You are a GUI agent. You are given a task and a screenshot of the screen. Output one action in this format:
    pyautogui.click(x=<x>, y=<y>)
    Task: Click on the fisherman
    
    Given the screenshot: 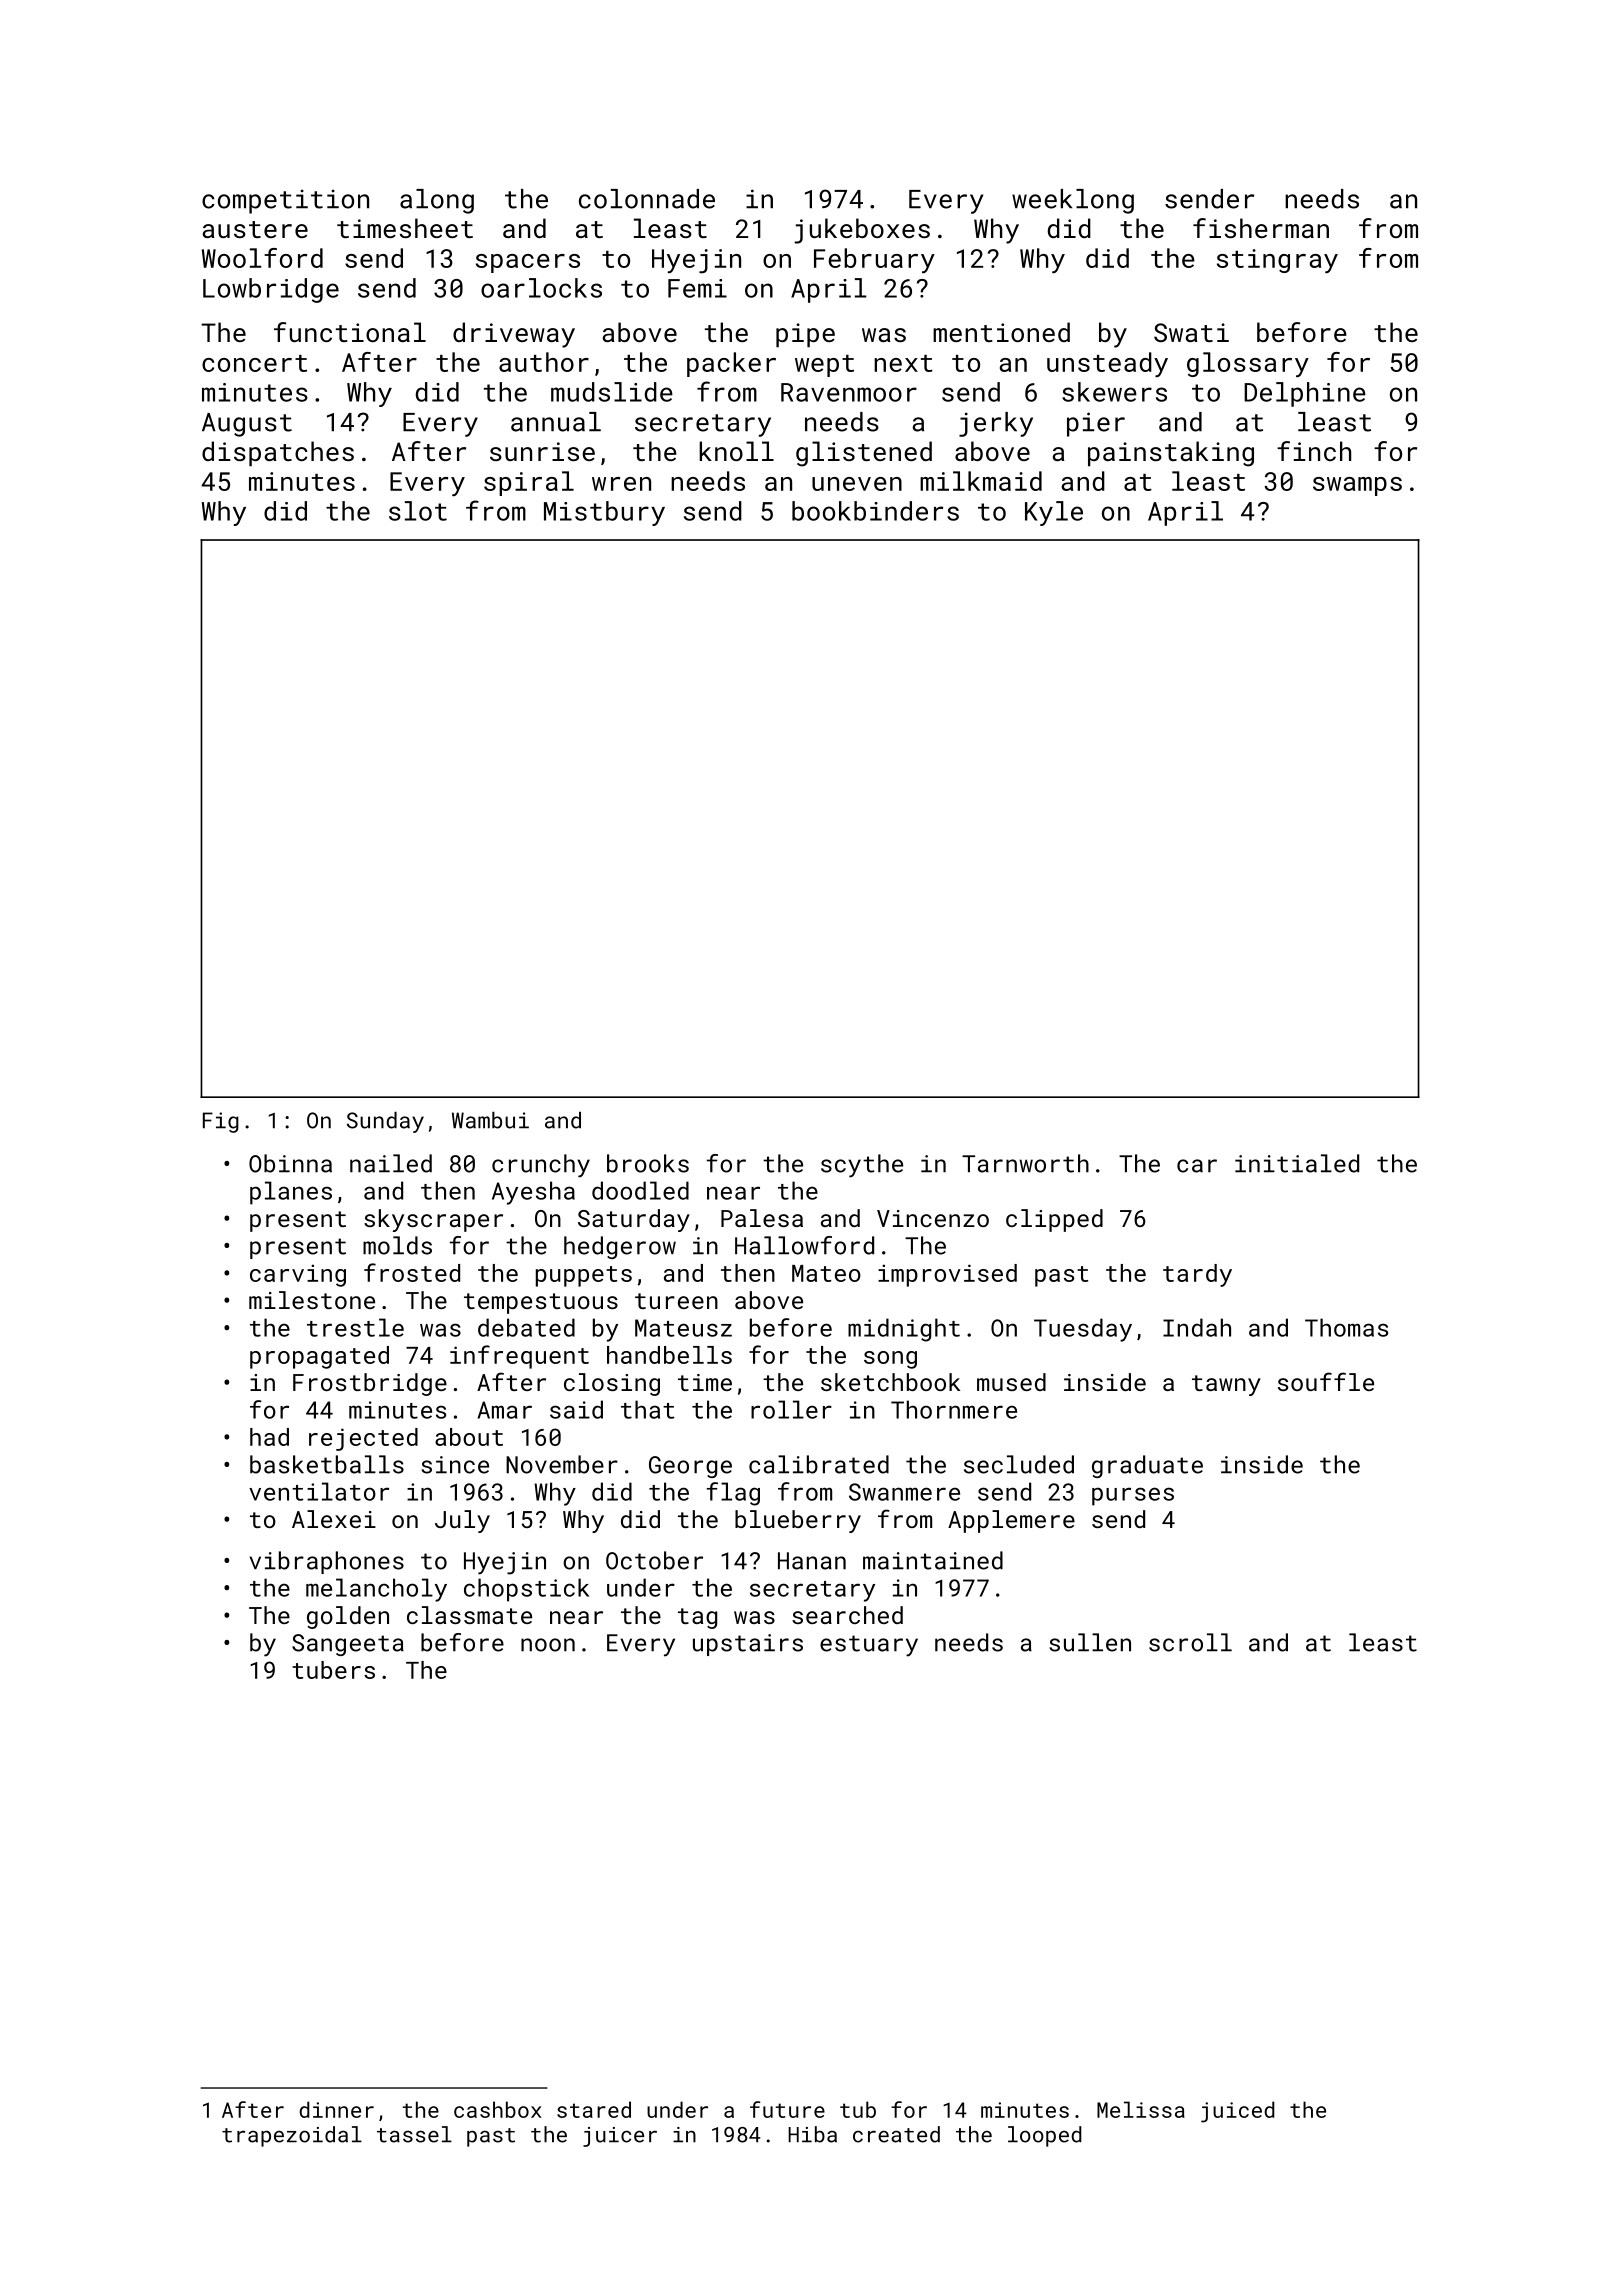 What is the action you would take?
    pyautogui.click(x=1261, y=228)
